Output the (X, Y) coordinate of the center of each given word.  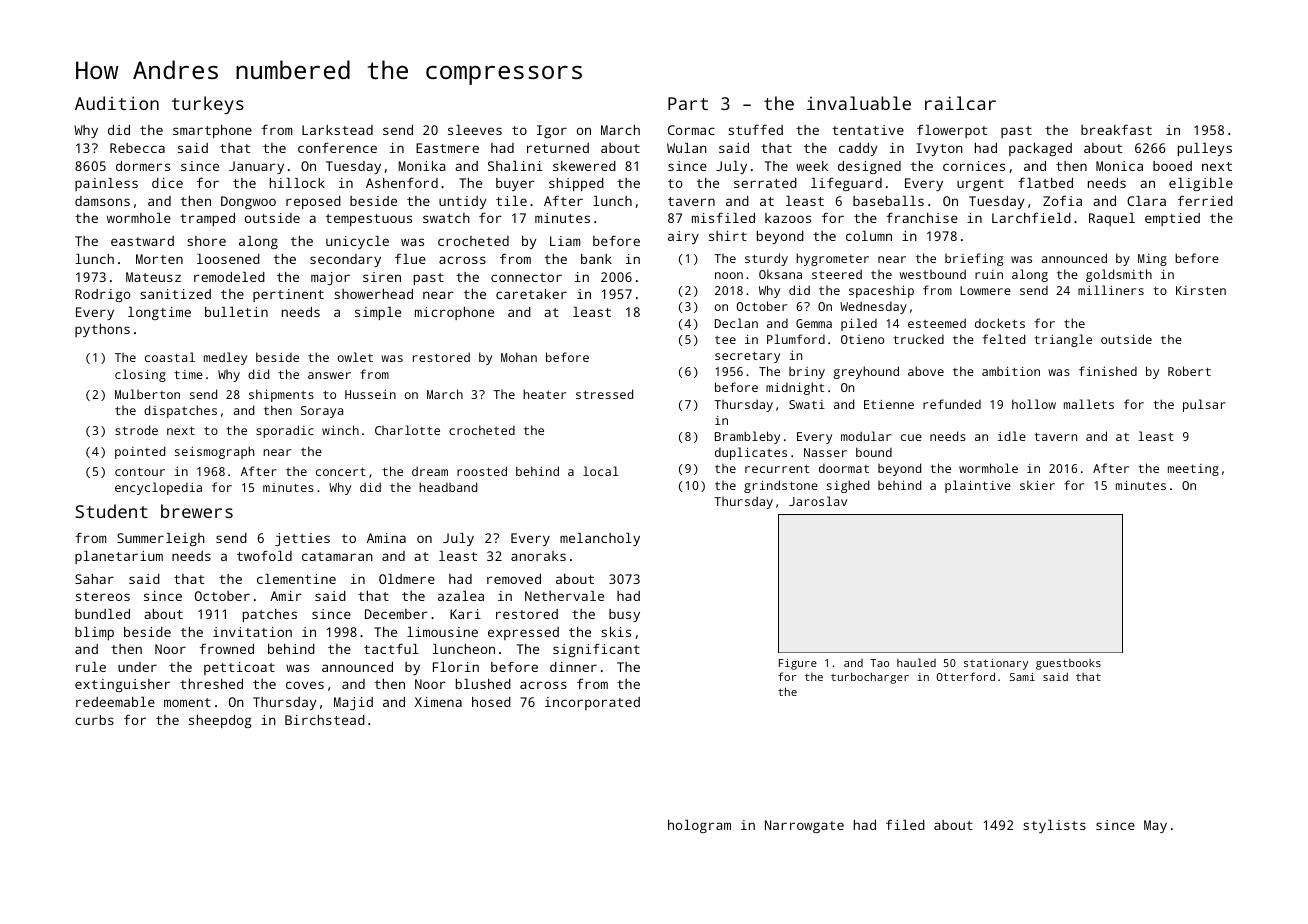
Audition (117, 103)
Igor (552, 131)
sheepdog (220, 721)
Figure (798, 664)
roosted (482, 471)
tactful (391, 649)
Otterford (965, 676)
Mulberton (147, 394)
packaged (1040, 149)
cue (911, 437)
